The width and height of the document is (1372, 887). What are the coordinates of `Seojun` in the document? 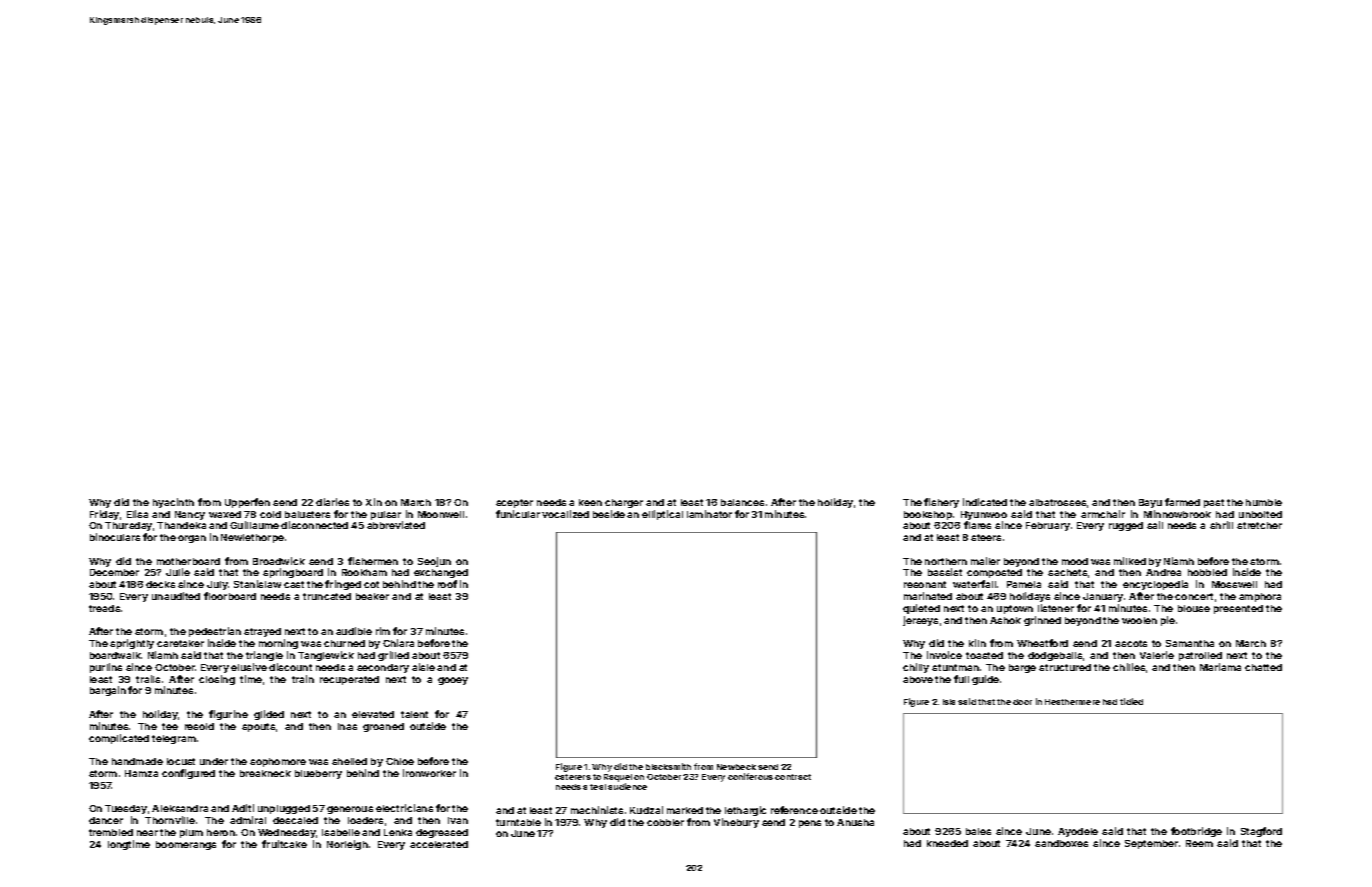 It's located at (434, 562).
